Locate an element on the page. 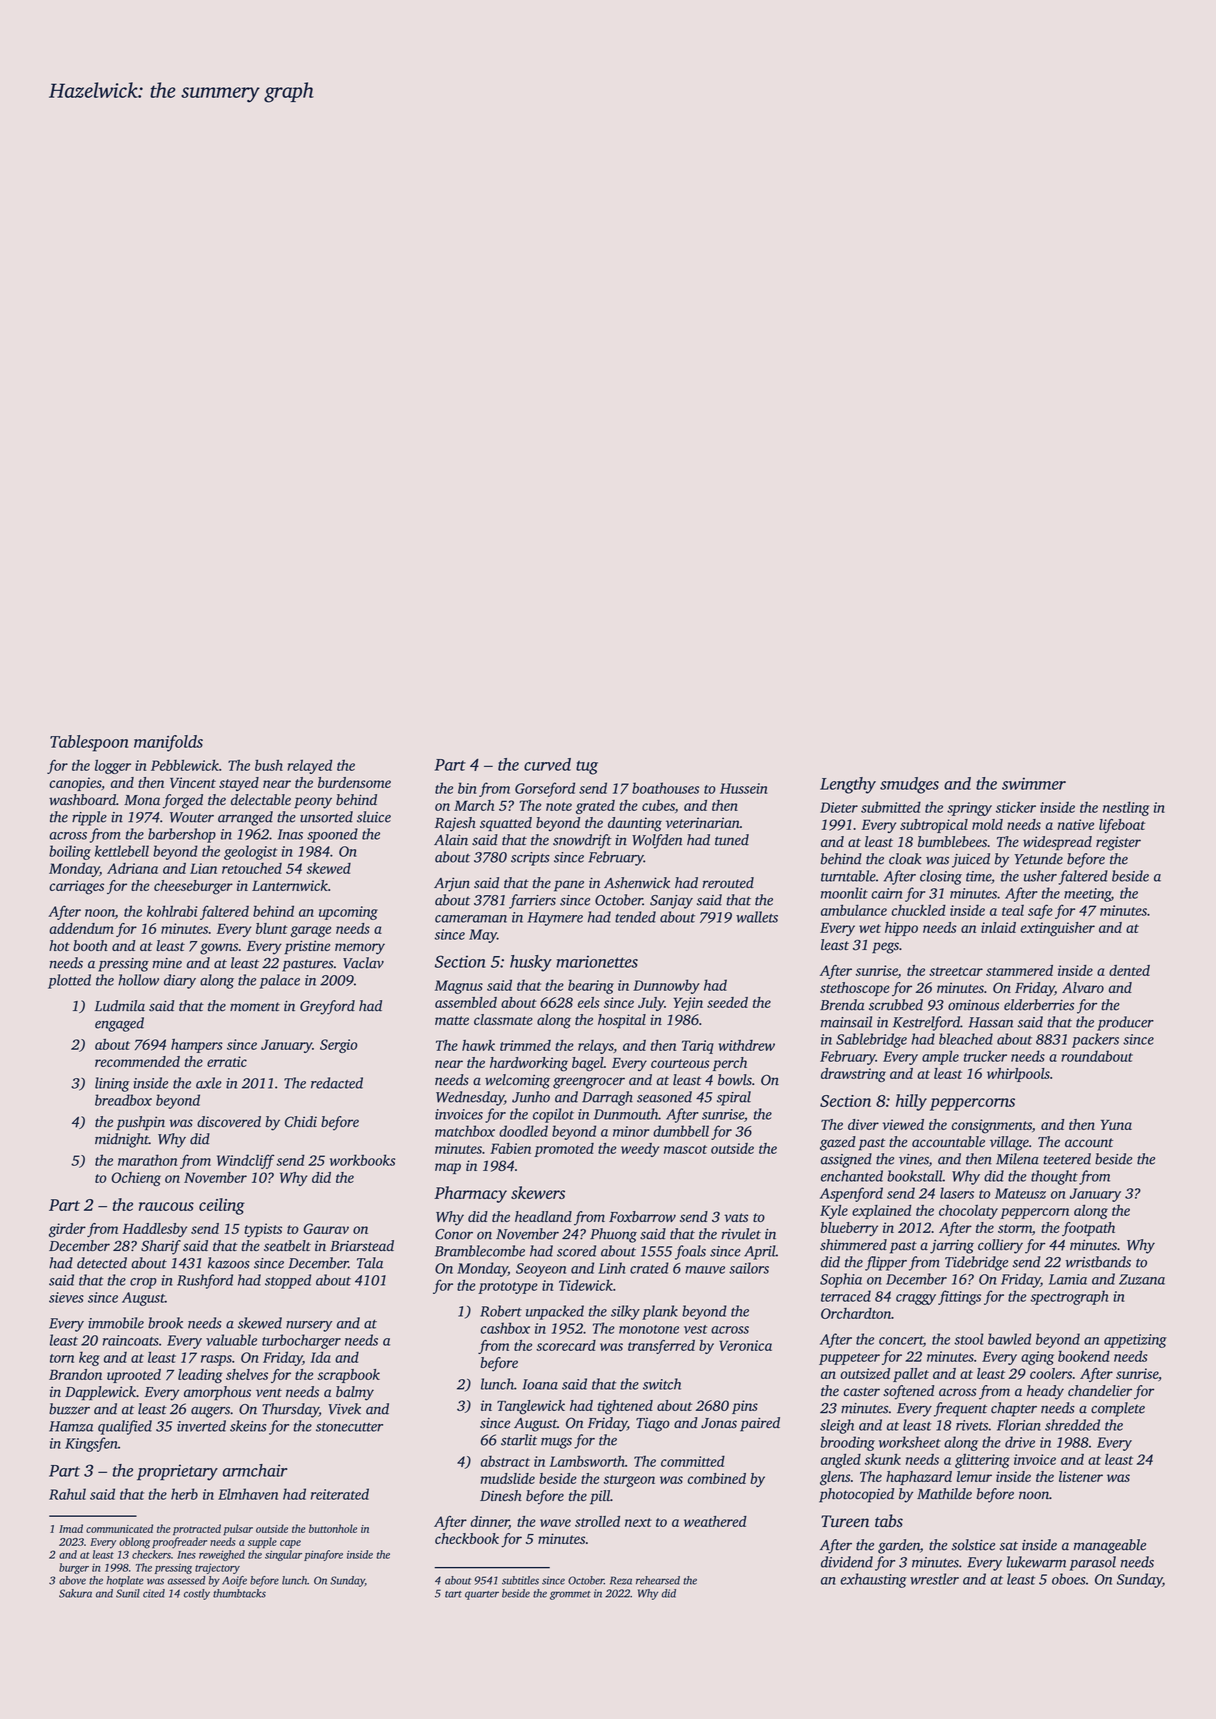 The height and width of the page is (1719, 1216). hardworking is located at coordinates (529, 1064).
